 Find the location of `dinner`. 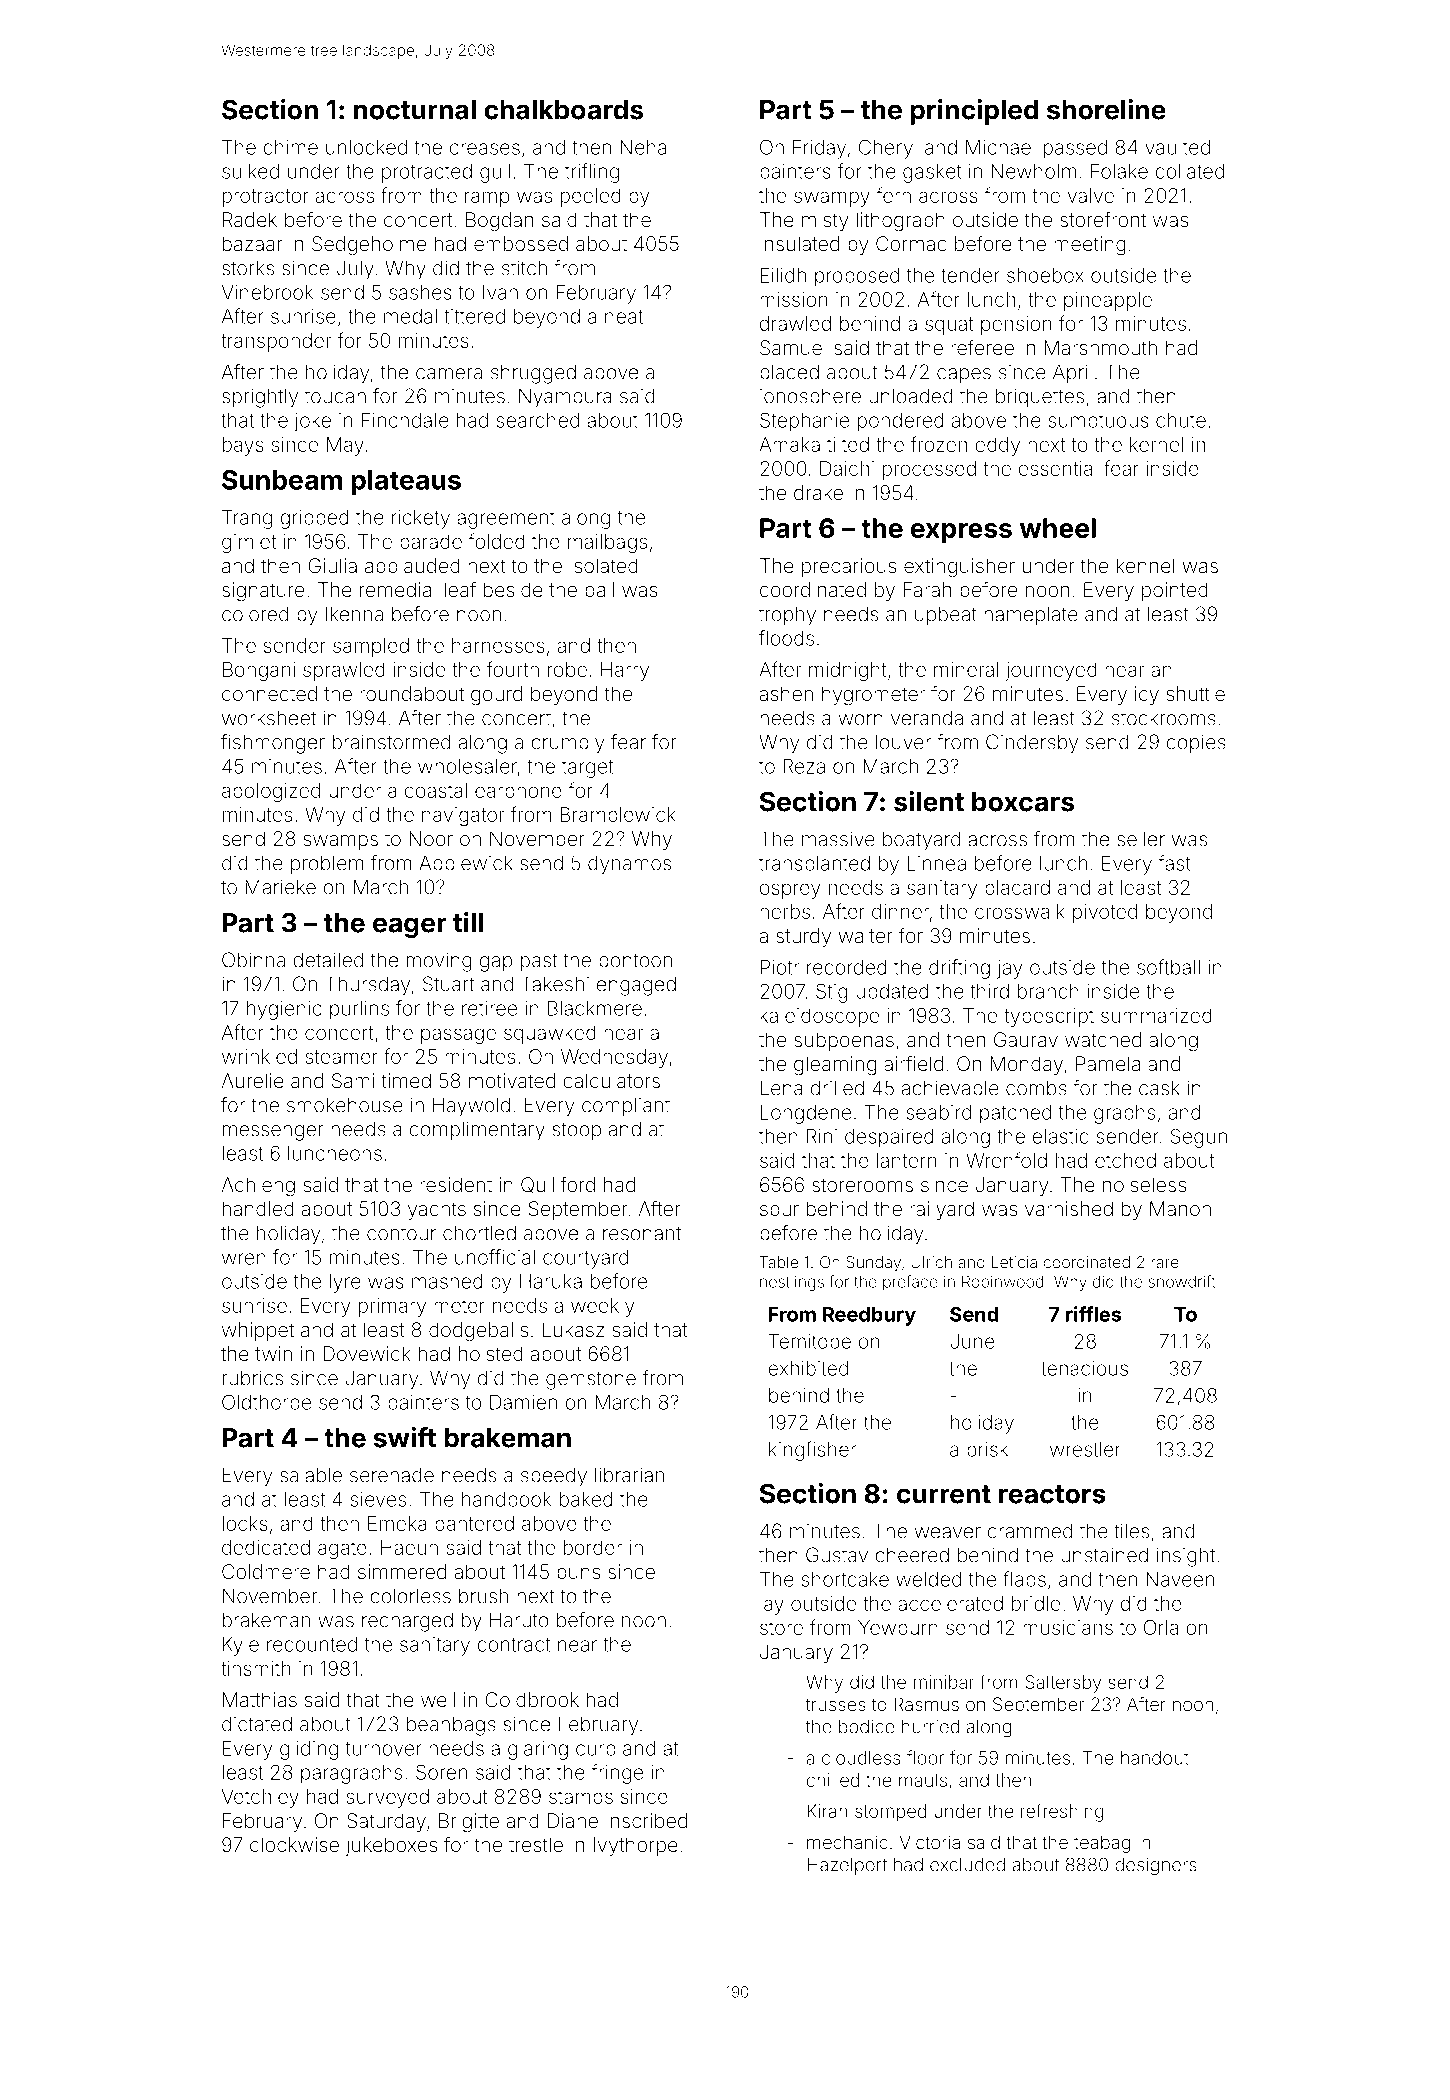

dinner is located at coordinates (900, 911).
